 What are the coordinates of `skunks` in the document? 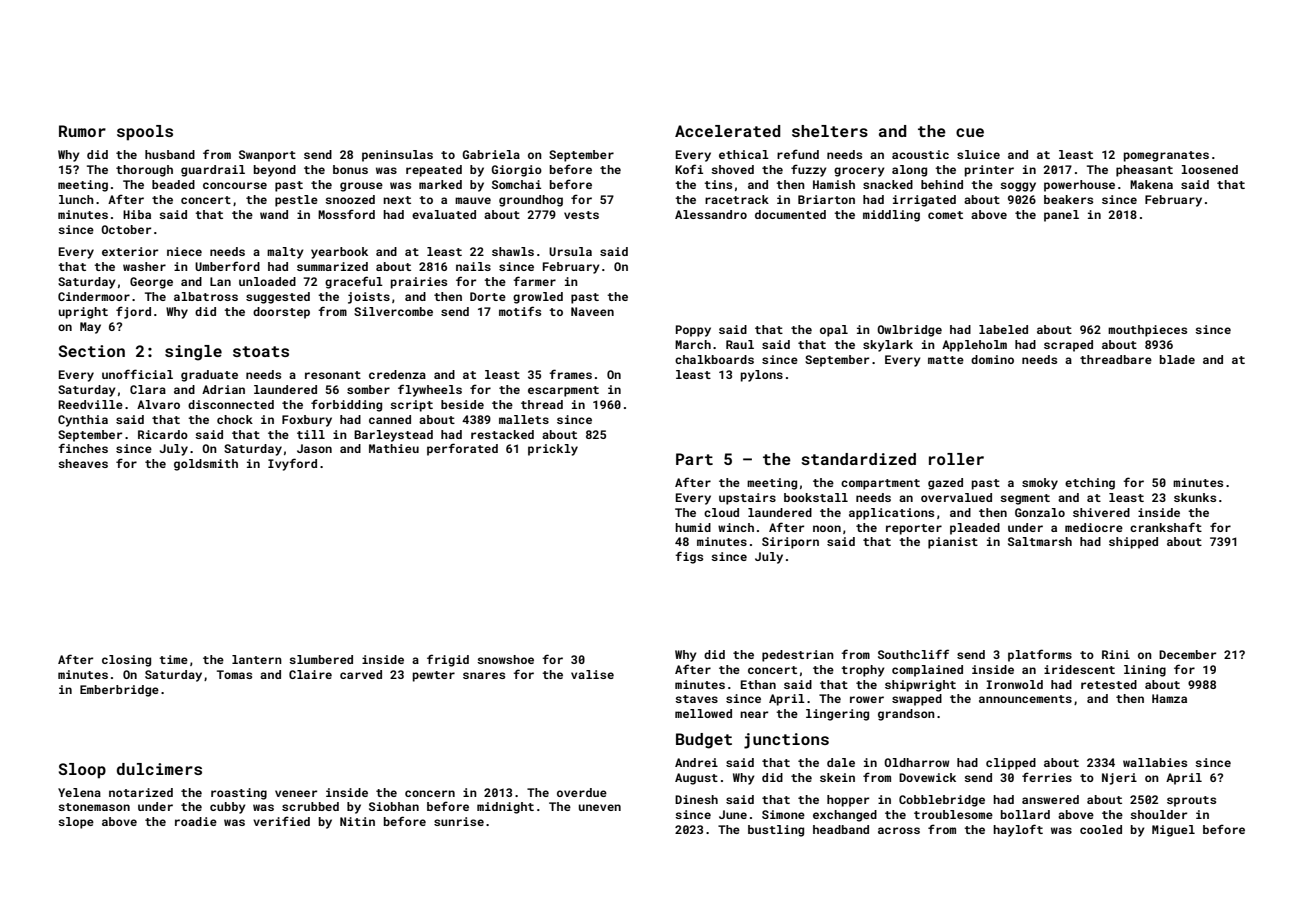 It's located at (1195, 497).
